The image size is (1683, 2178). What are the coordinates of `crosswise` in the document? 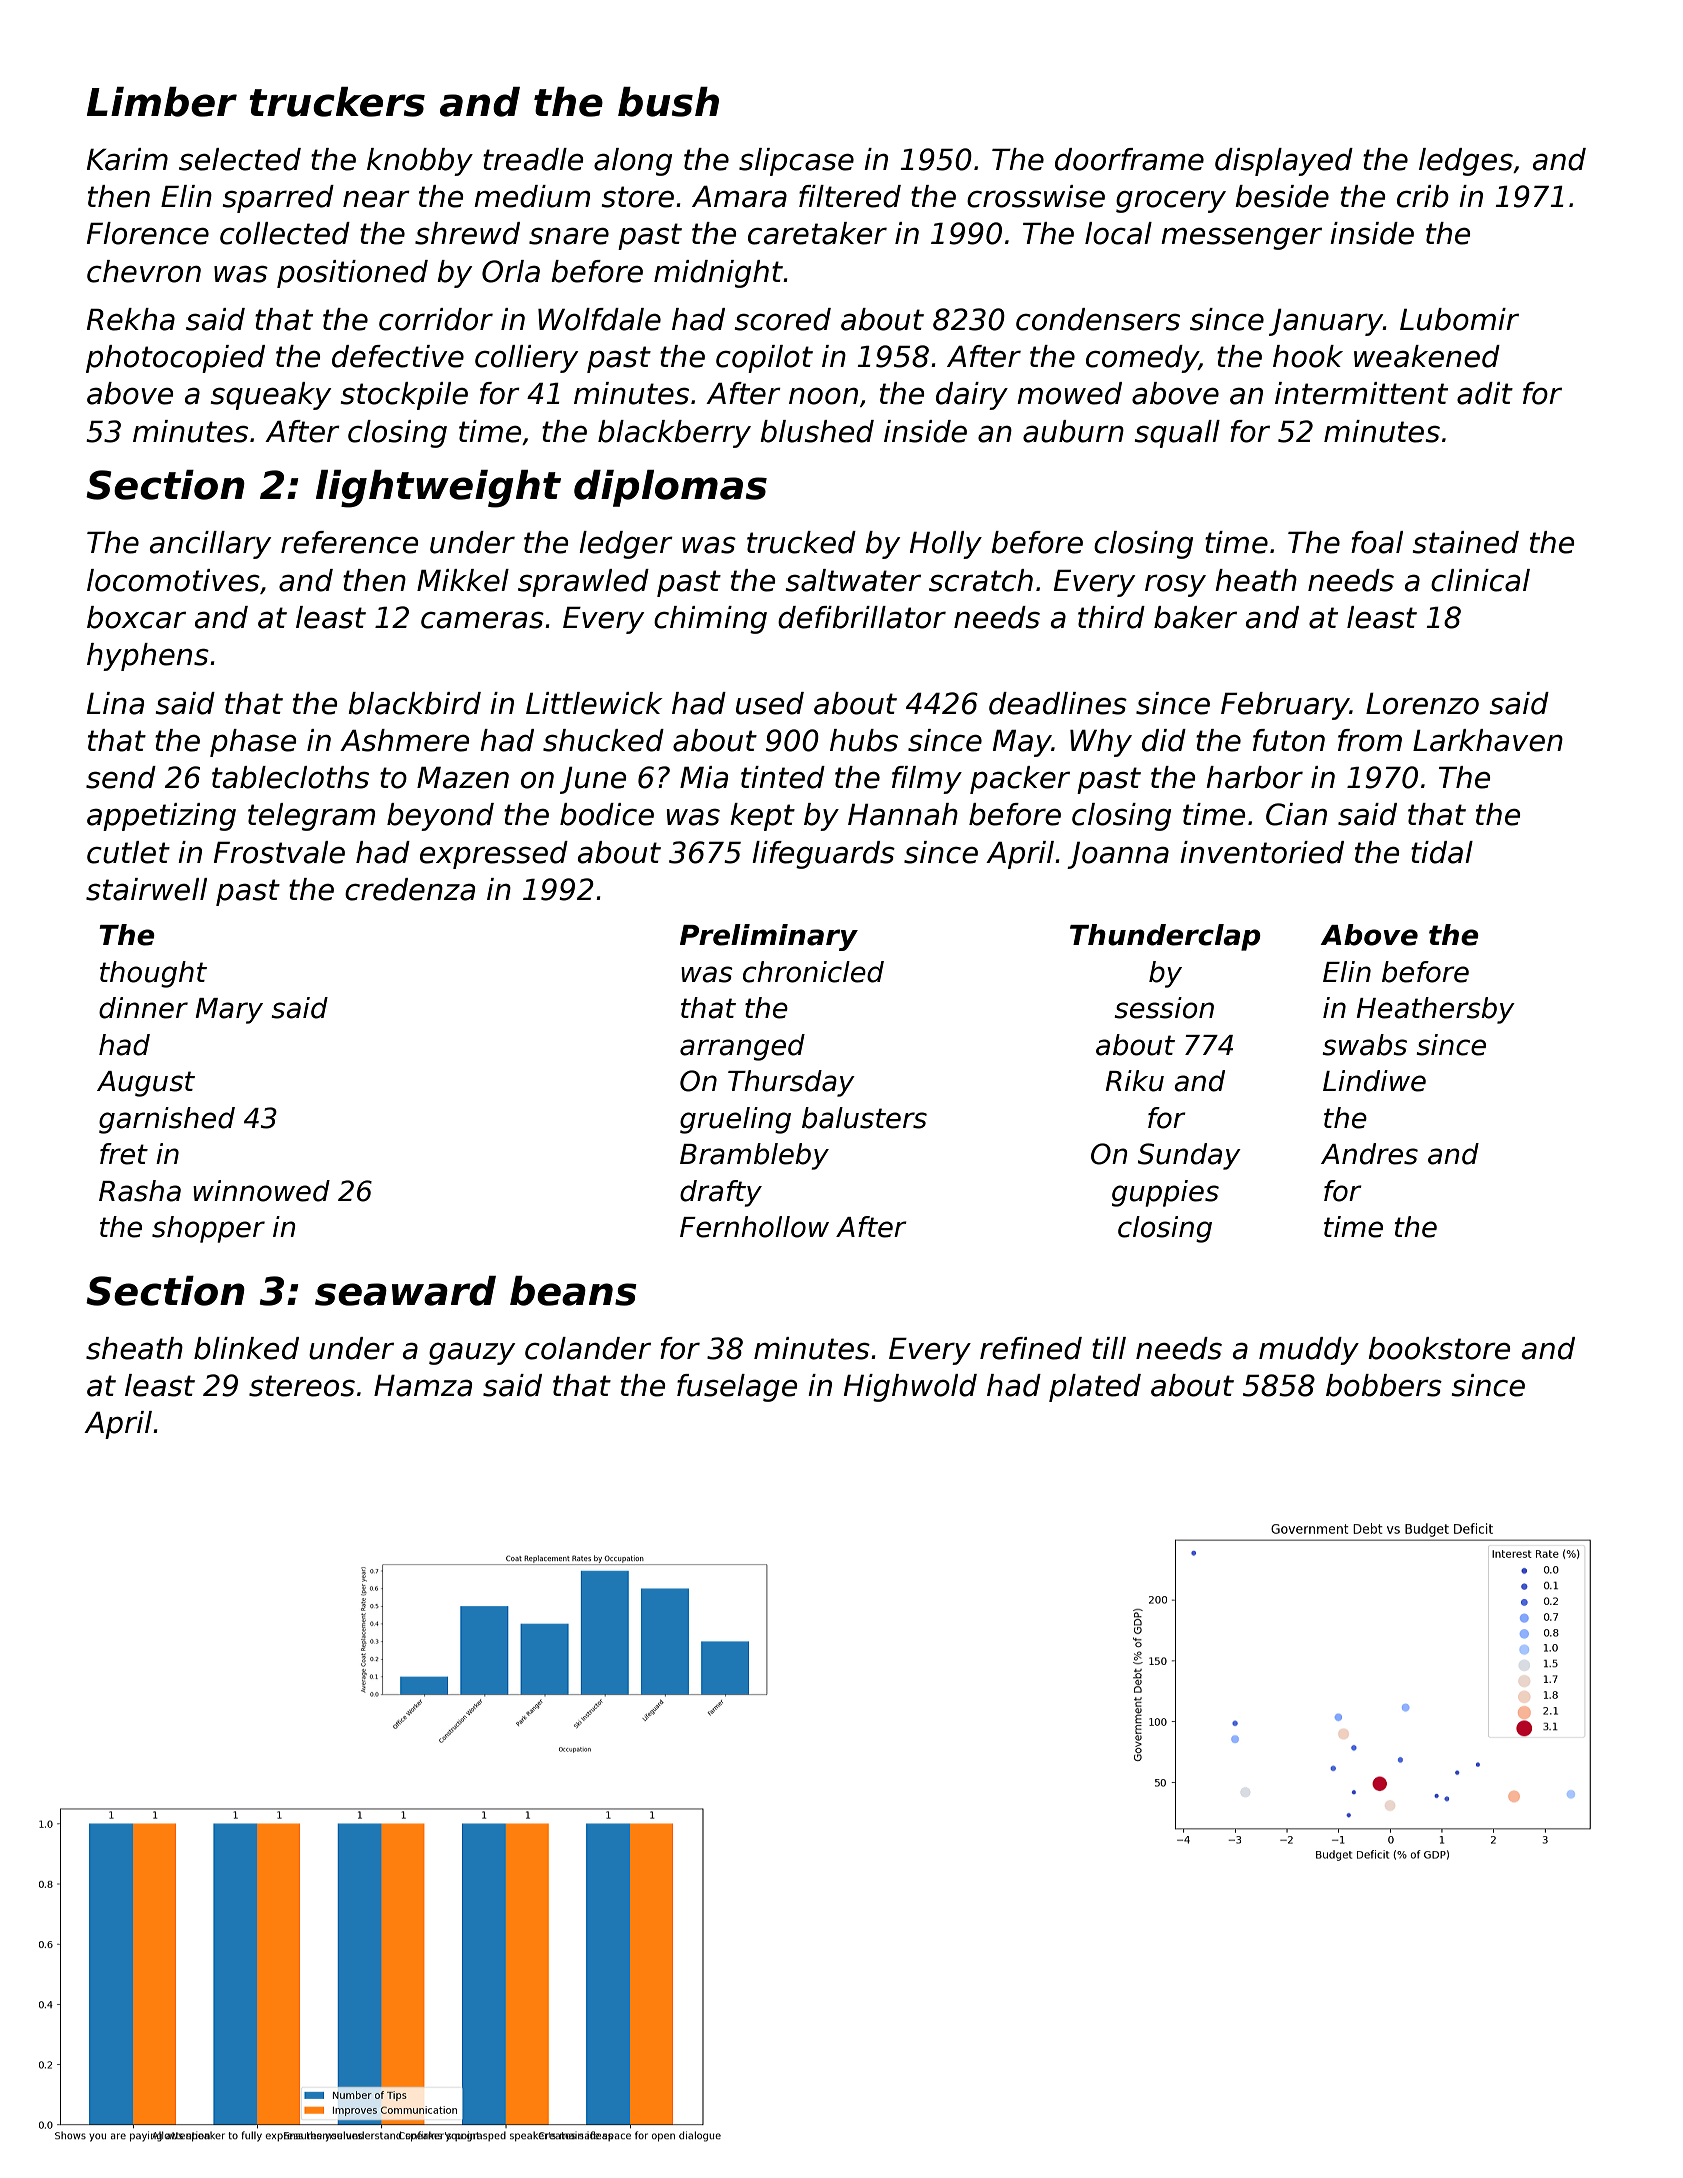 It's located at (1036, 196).
